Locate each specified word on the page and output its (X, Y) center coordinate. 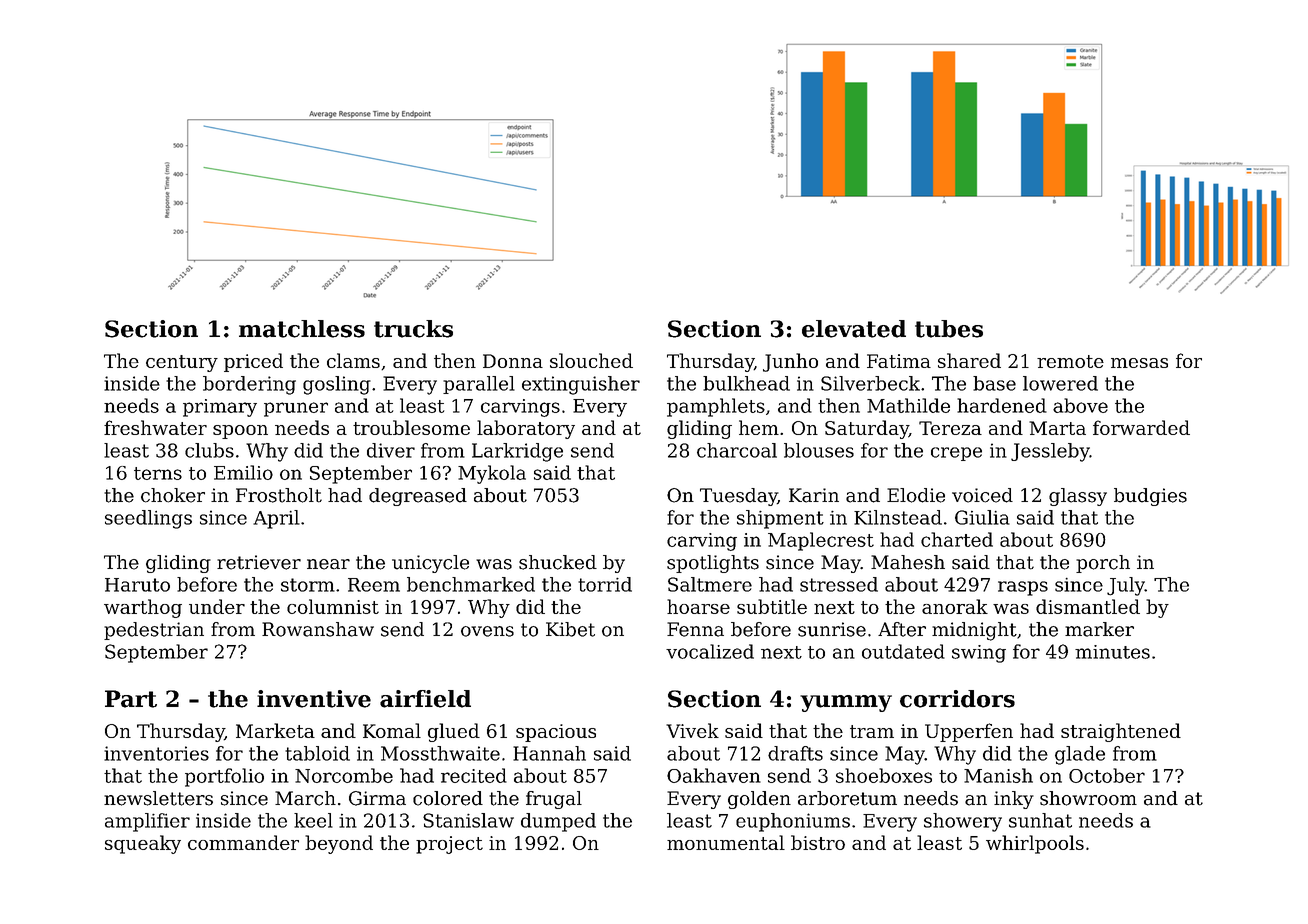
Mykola (492, 474)
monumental (726, 842)
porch (1103, 564)
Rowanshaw (318, 629)
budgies (1150, 497)
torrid (605, 584)
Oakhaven (714, 775)
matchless (302, 329)
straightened (1121, 732)
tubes (949, 329)
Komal (392, 730)
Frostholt (279, 495)
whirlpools (1035, 844)
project (449, 845)
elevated (854, 329)
